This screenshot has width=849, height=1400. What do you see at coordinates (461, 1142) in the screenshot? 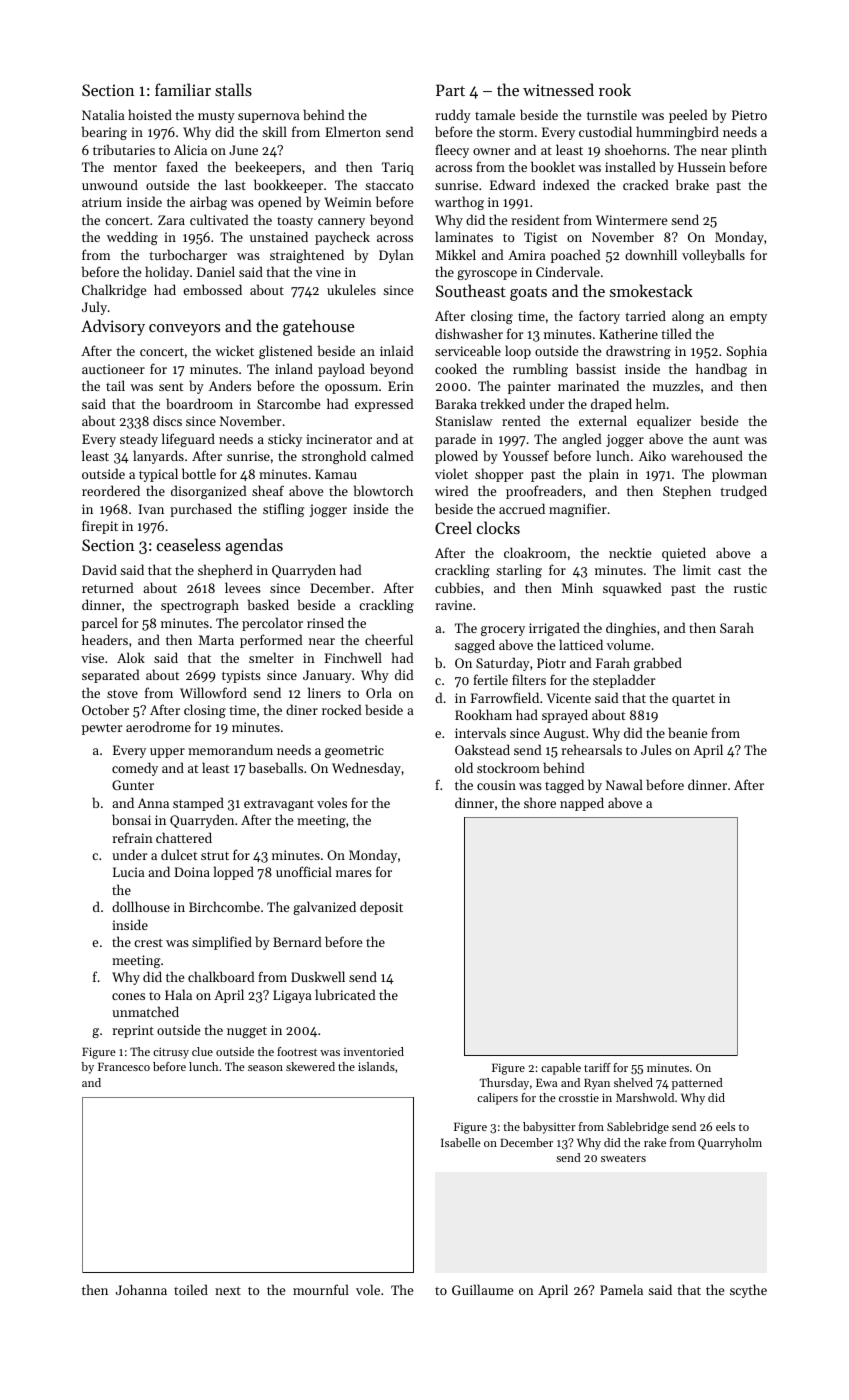
I see `Isabelle` at bounding box center [461, 1142].
